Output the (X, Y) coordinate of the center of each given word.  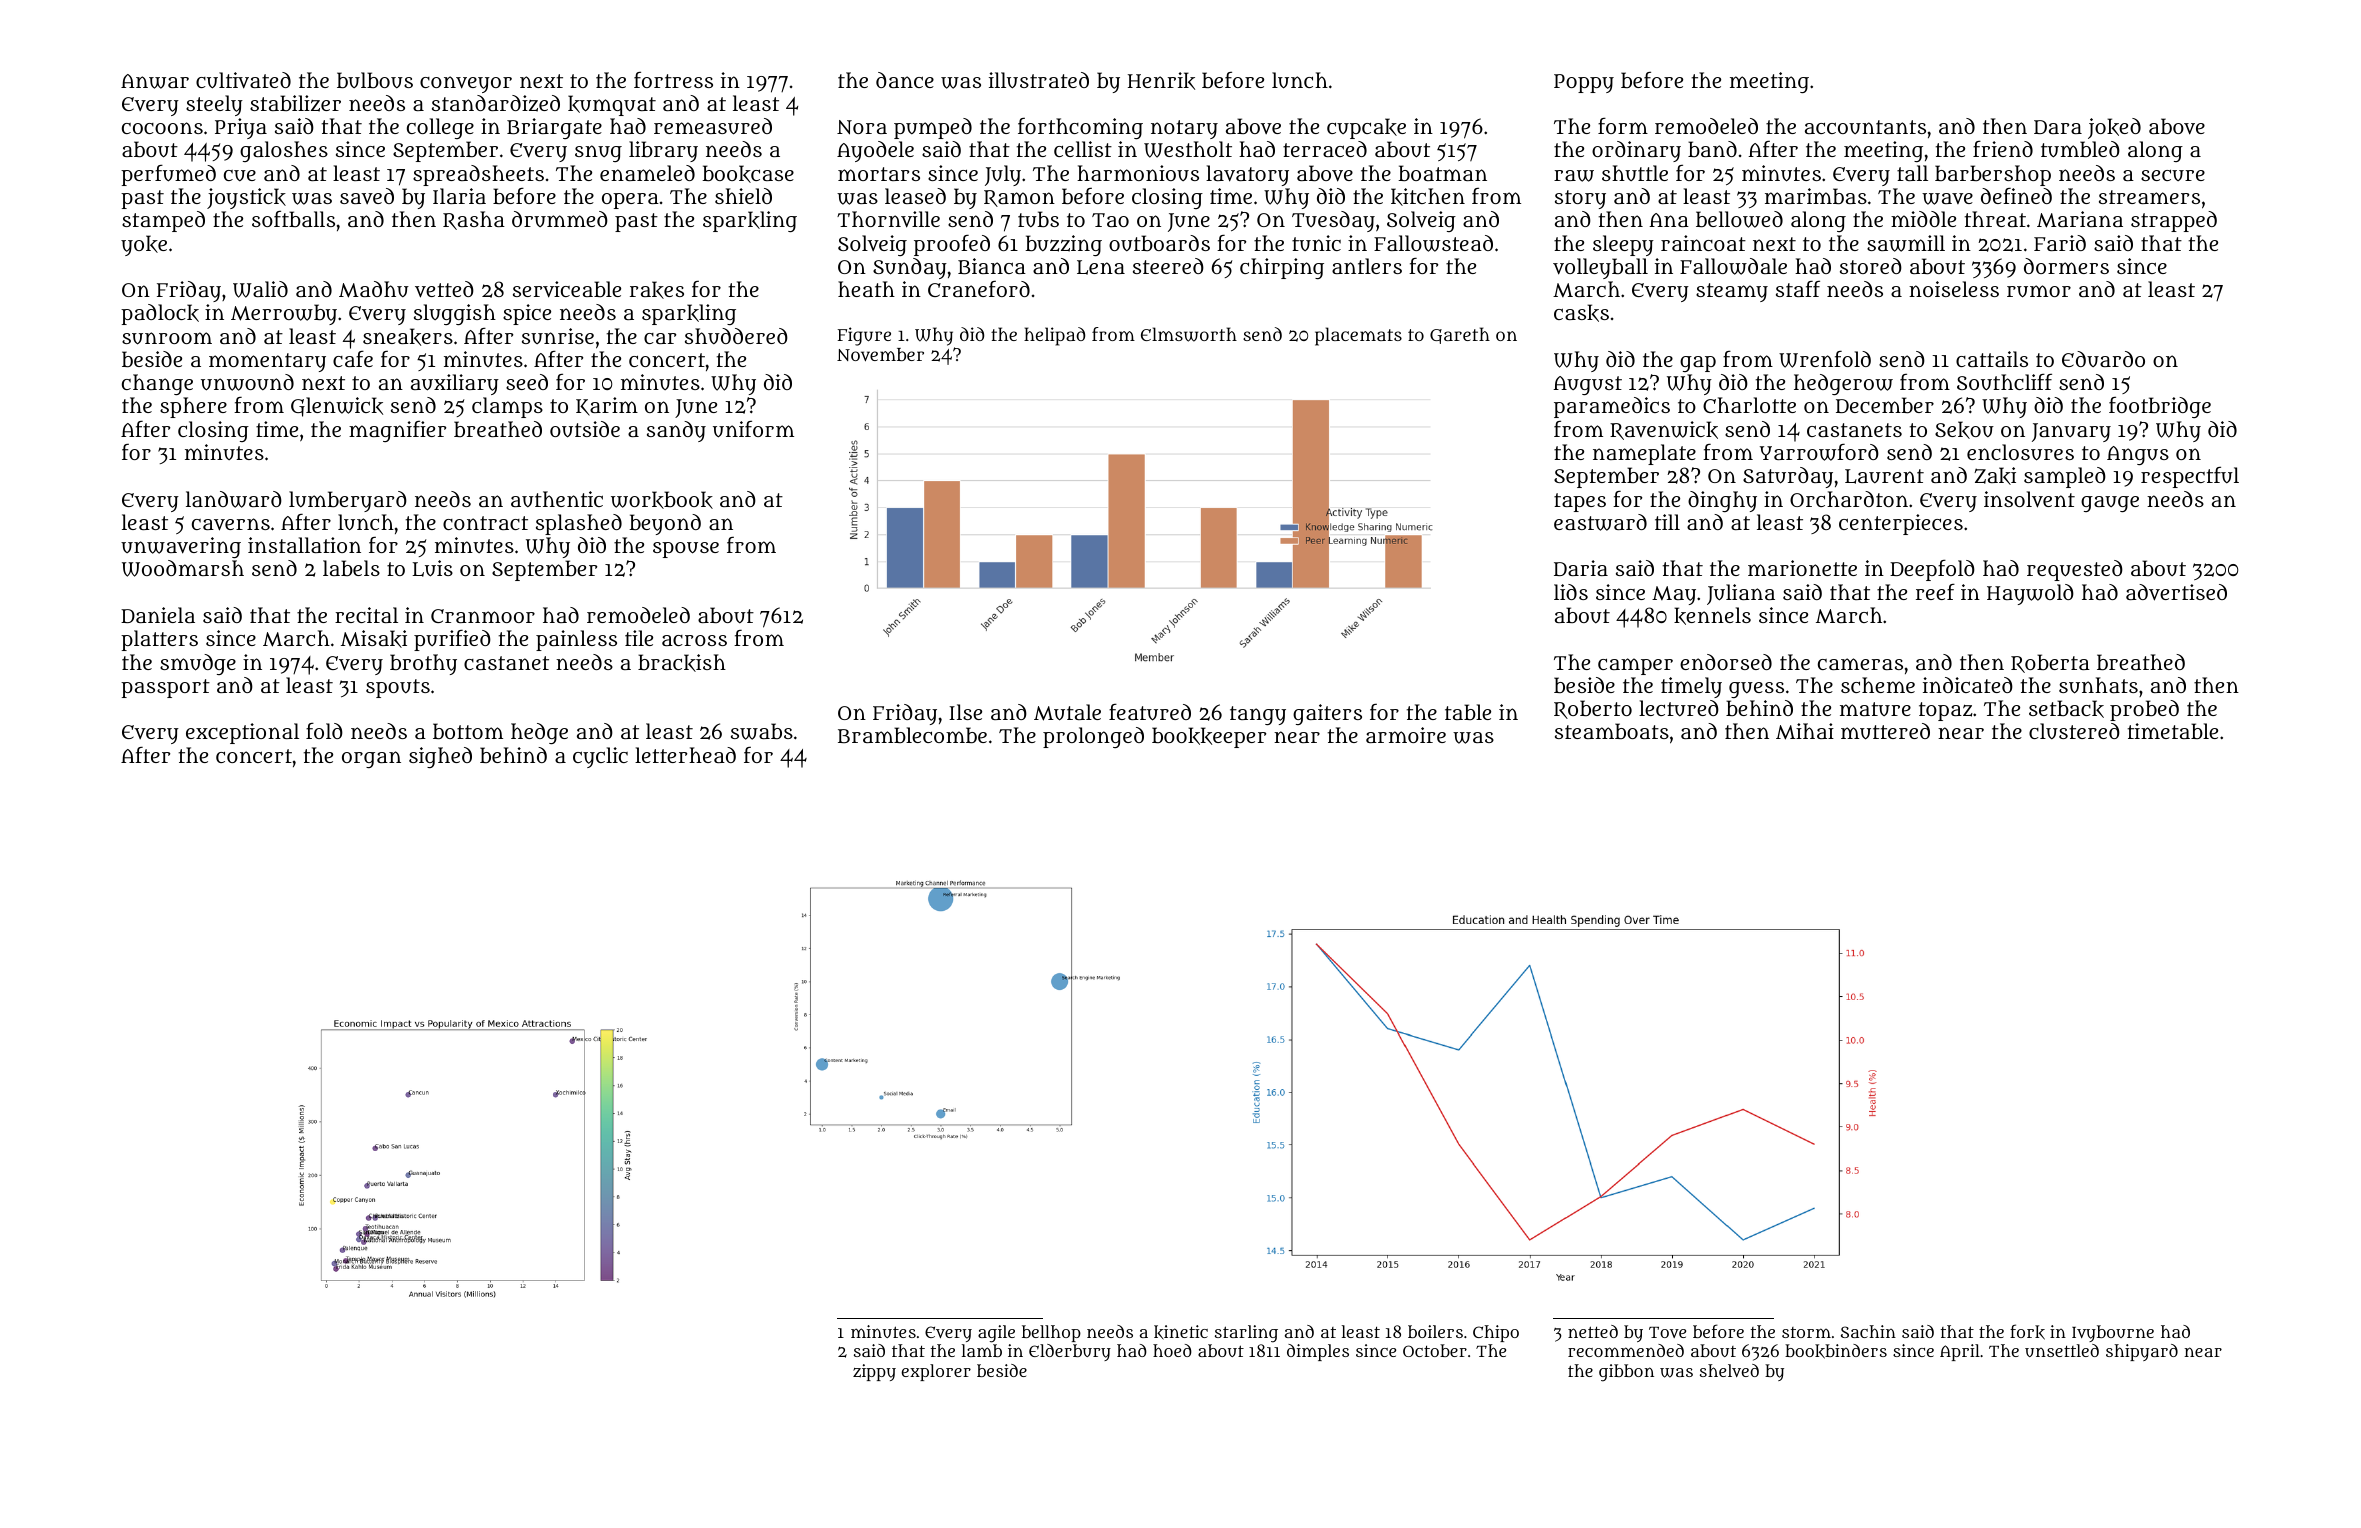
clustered (2074, 731)
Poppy (1584, 83)
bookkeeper (1209, 737)
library (663, 151)
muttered (1885, 731)
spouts (398, 688)
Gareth (1460, 335)
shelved (1729, 1370)
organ (371, 759)
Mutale (1067, 712)
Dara (2058, 127)
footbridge (2160, 407)
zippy (874, 1372)
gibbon (1626, 1373)
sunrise (558, 336)
